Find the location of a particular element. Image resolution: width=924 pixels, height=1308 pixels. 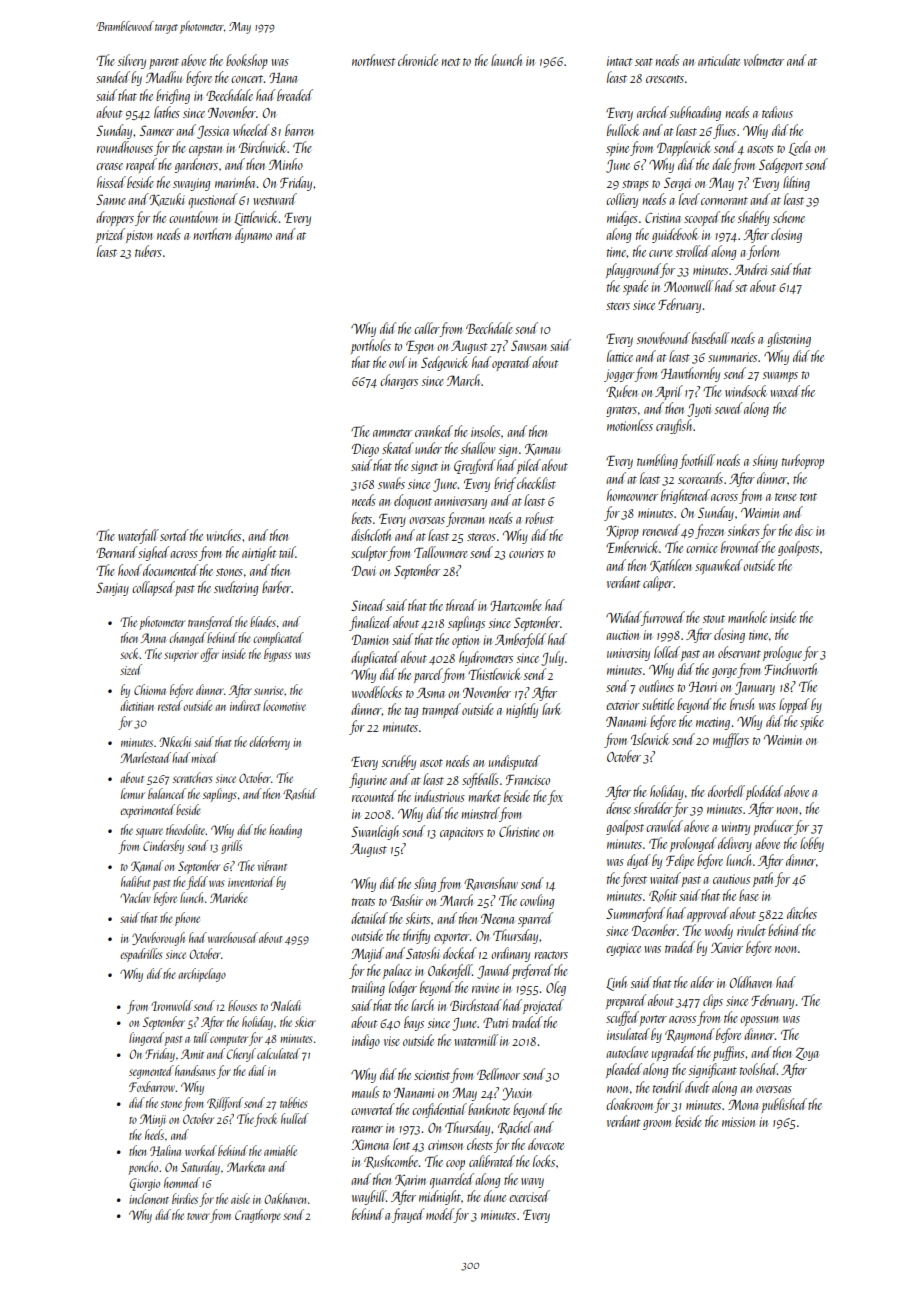

projected is located at coordinates (543, 1006).
